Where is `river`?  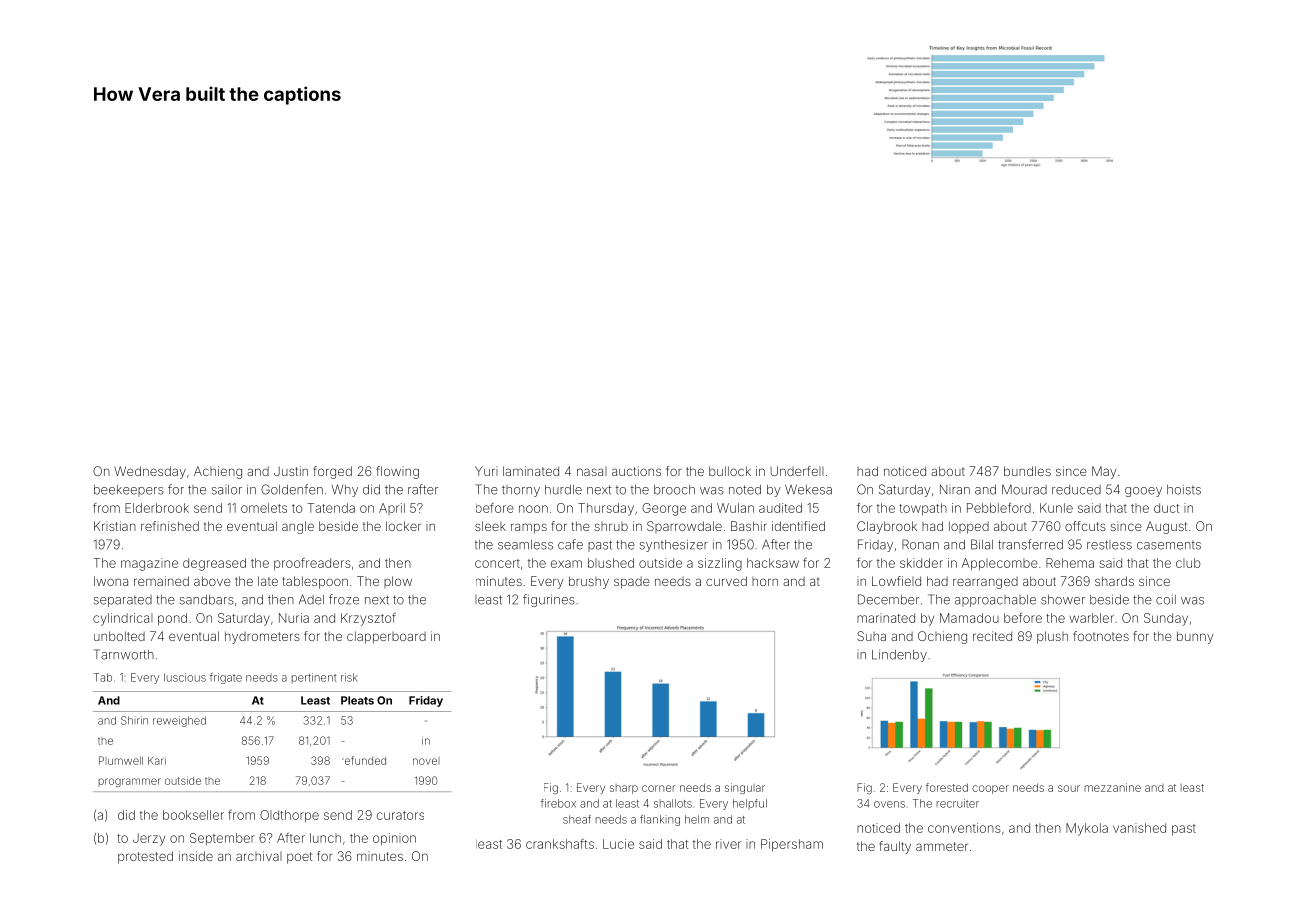 river is located at coordinates (728, 844).
